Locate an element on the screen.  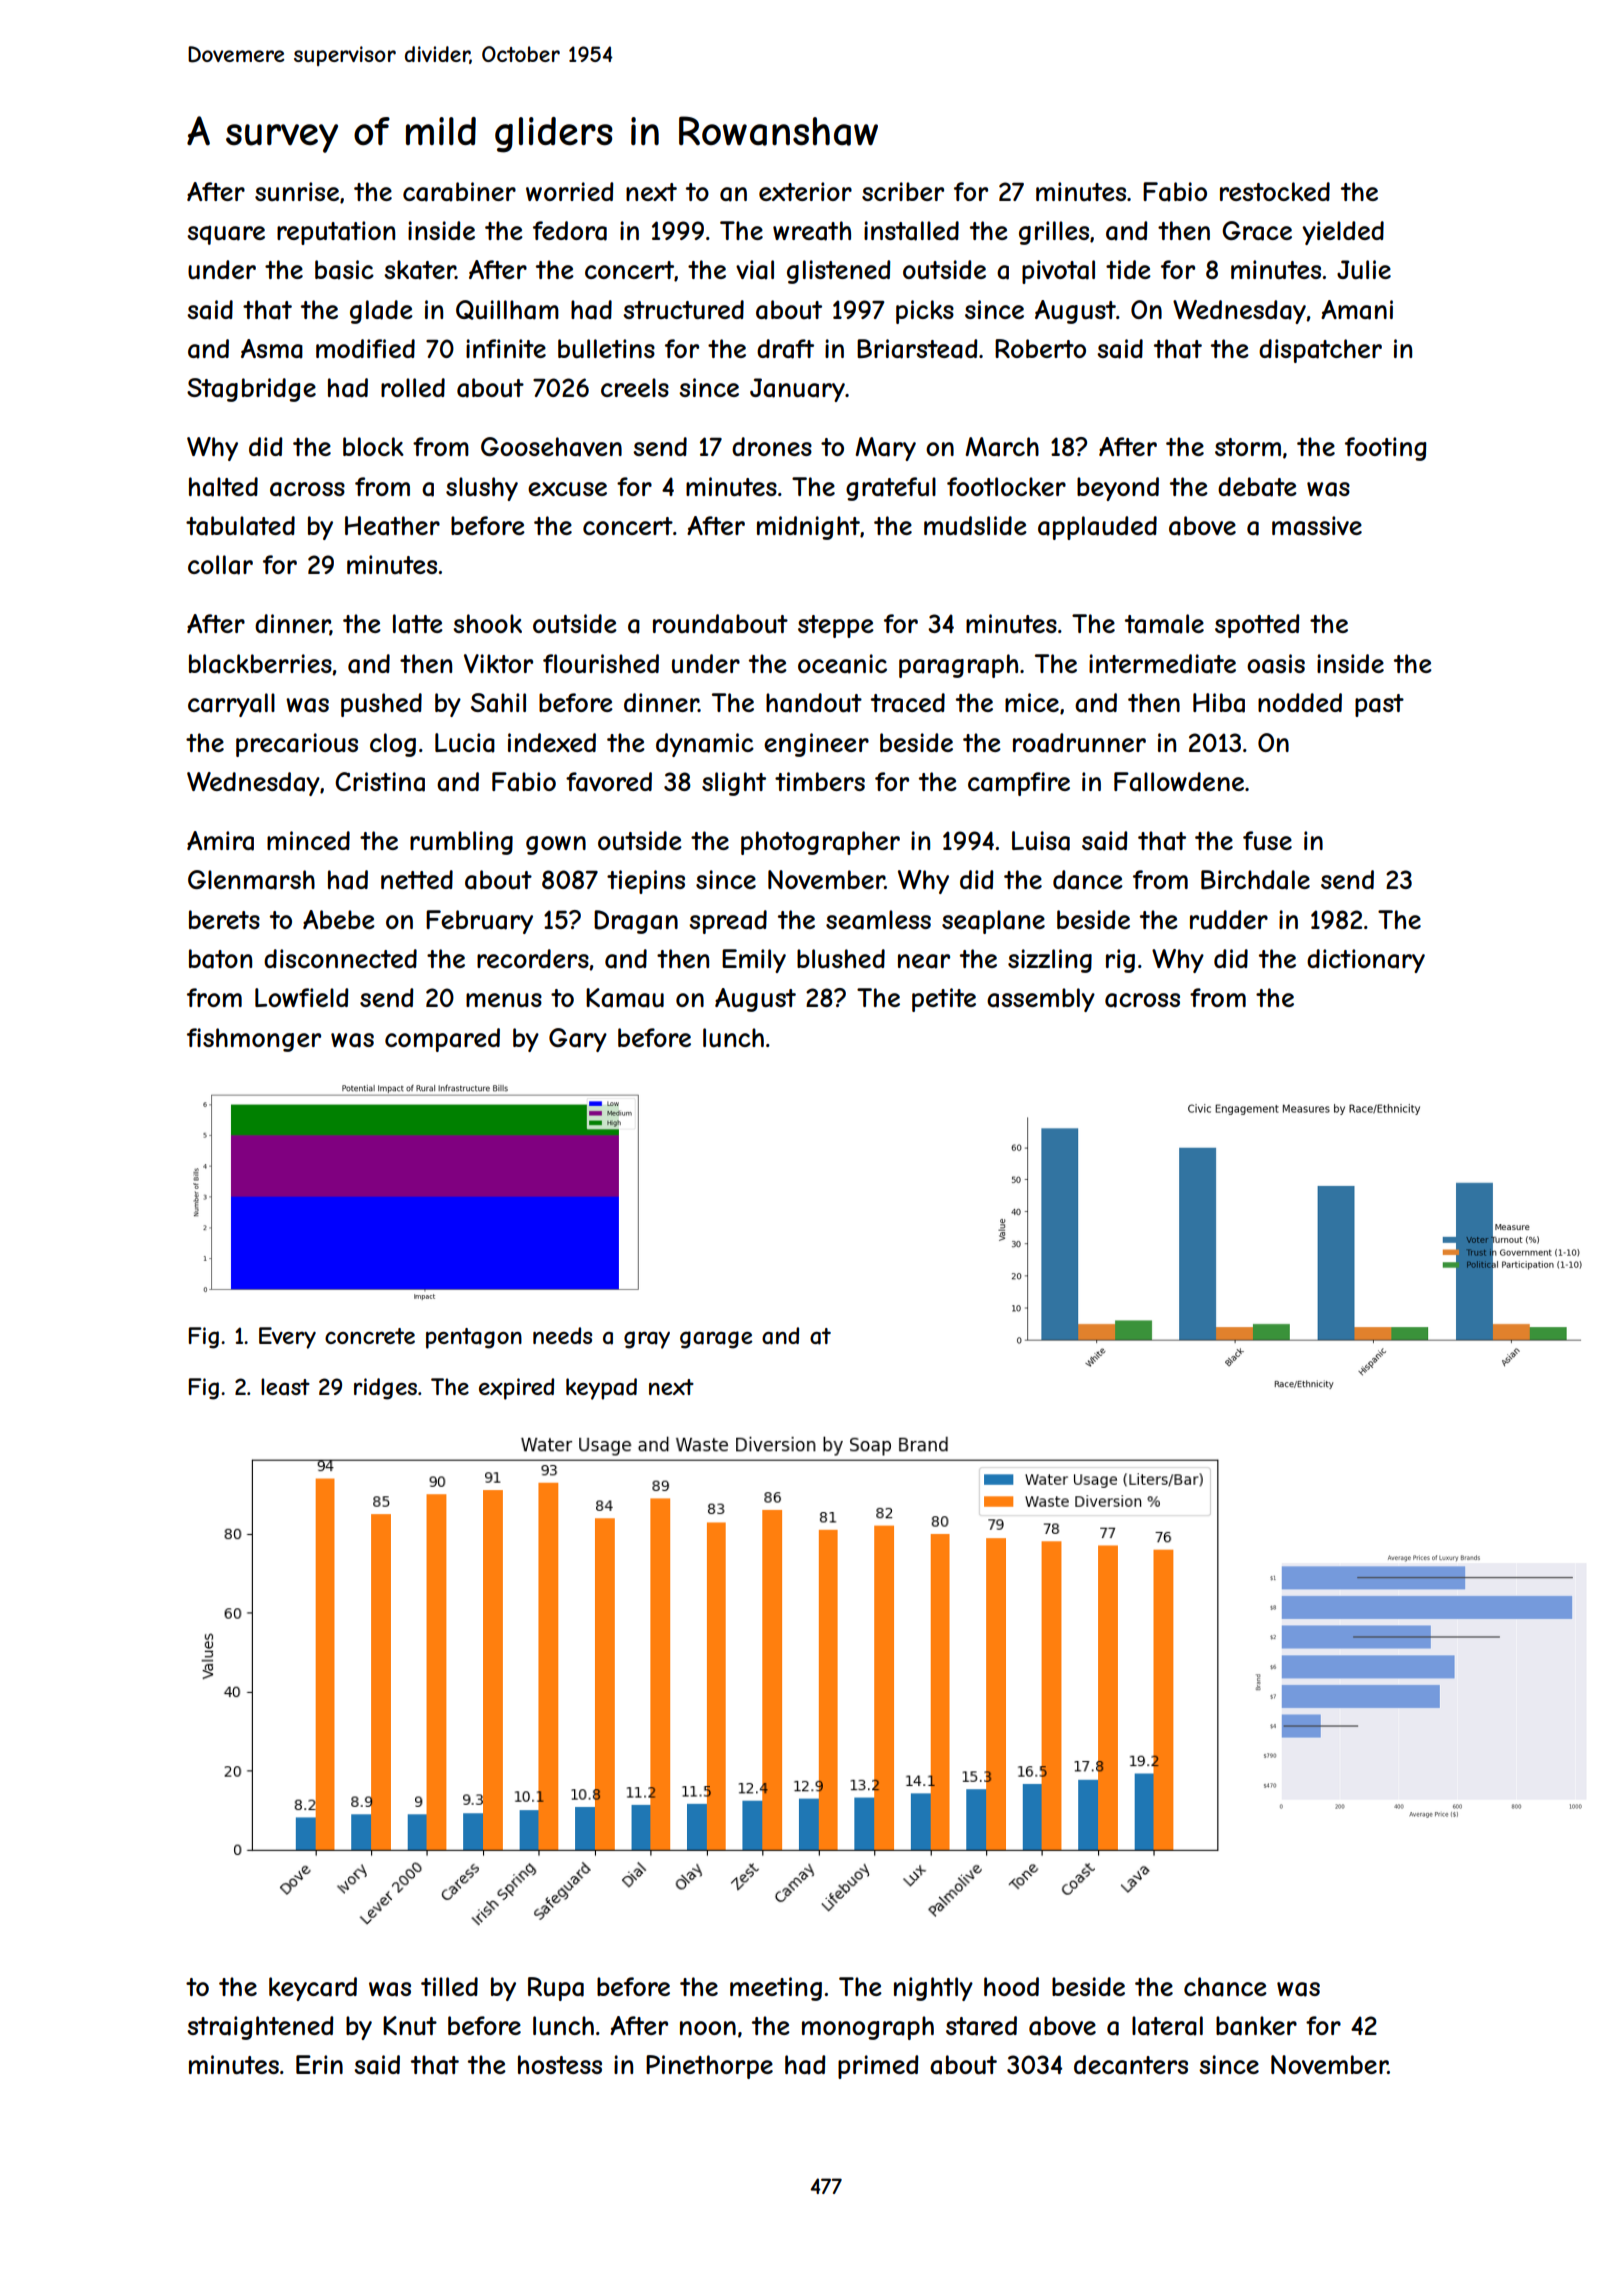
garage is located at coordinates (716, 1340).
